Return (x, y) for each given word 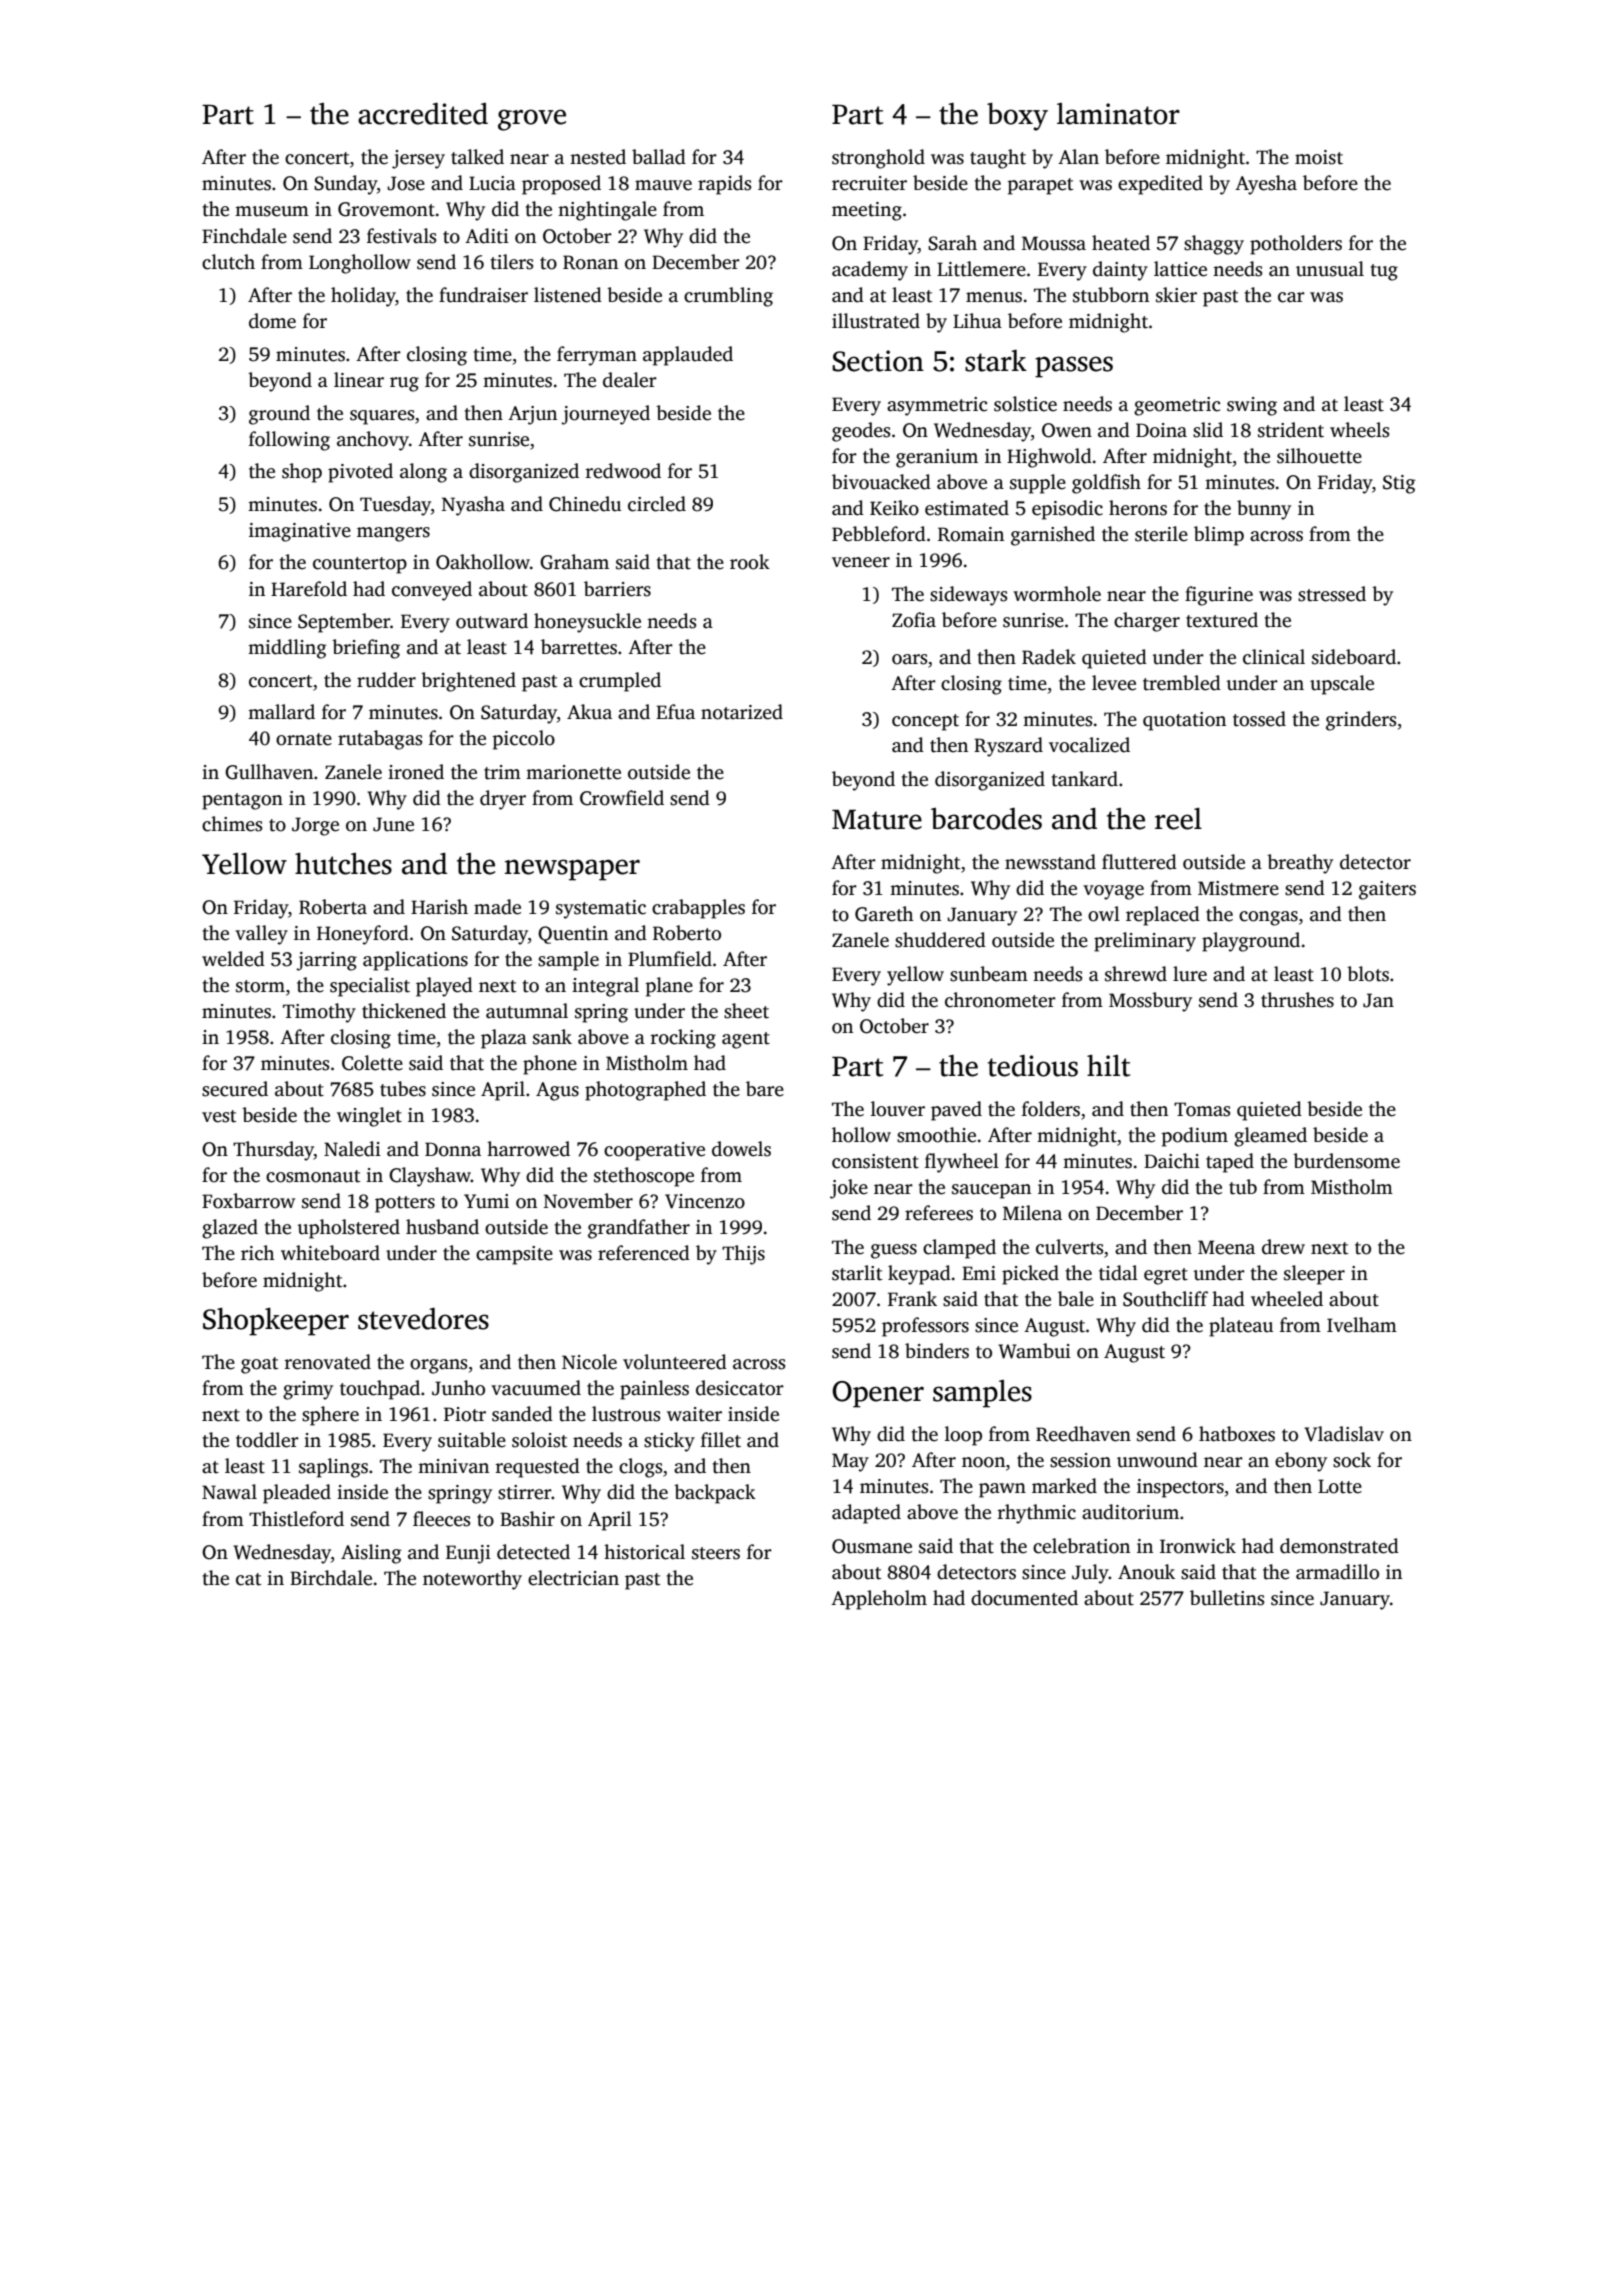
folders (1051, 1109)
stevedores (423, 1319)
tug (1384, 272)
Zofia (914, 620)
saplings (333, 1468)
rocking (683, 1039)
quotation (1184, 721)
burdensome (1346, 1161)
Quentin (573, 935)
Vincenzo (705, 1201)
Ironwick (1198, 1546)
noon (983, 1462)
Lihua (977, 321)
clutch (228, 262)
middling (287, 649)
